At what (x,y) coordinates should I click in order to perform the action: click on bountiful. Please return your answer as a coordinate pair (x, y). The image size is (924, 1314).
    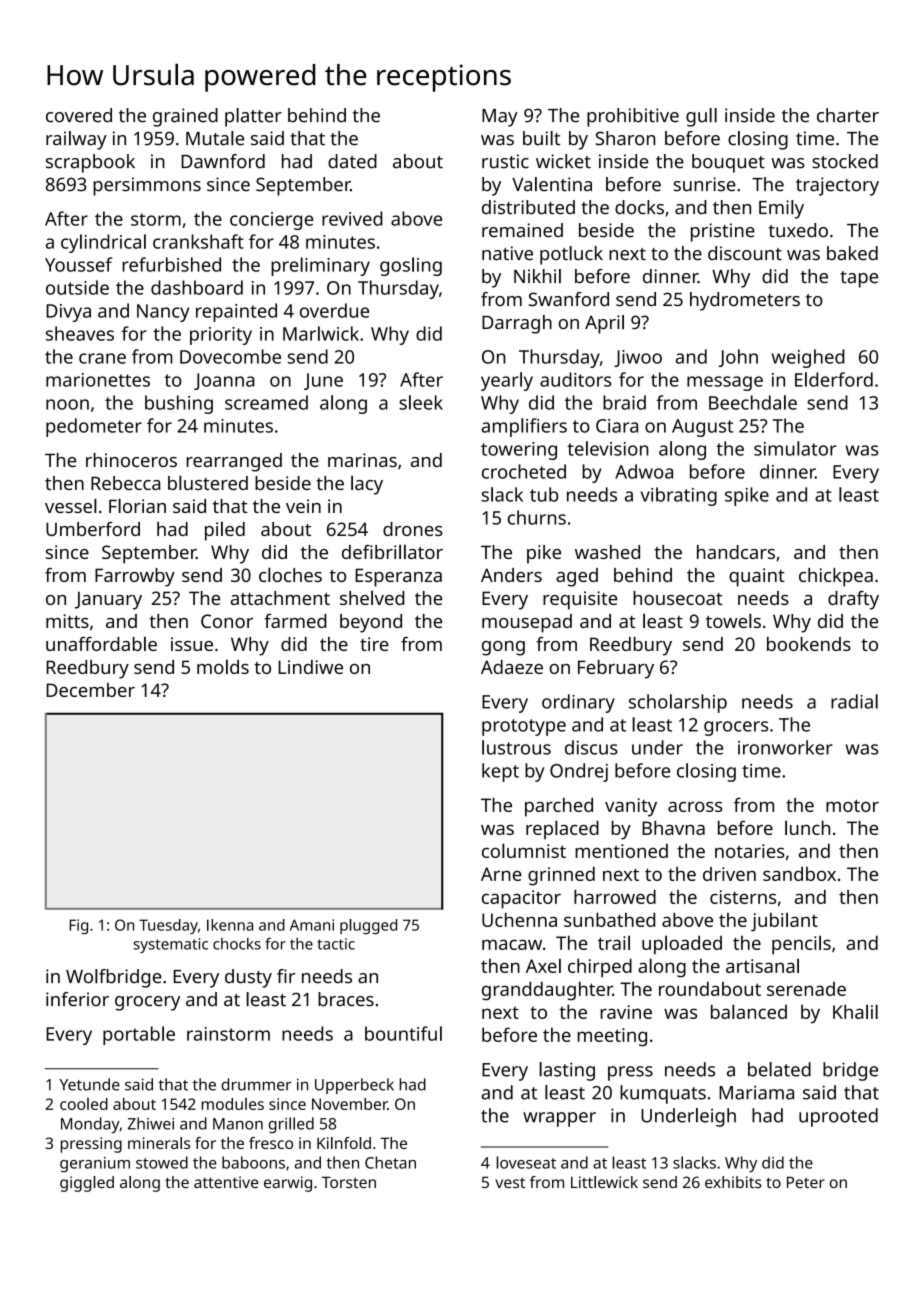
    Looking at the image, I should click on (403, 1033).
